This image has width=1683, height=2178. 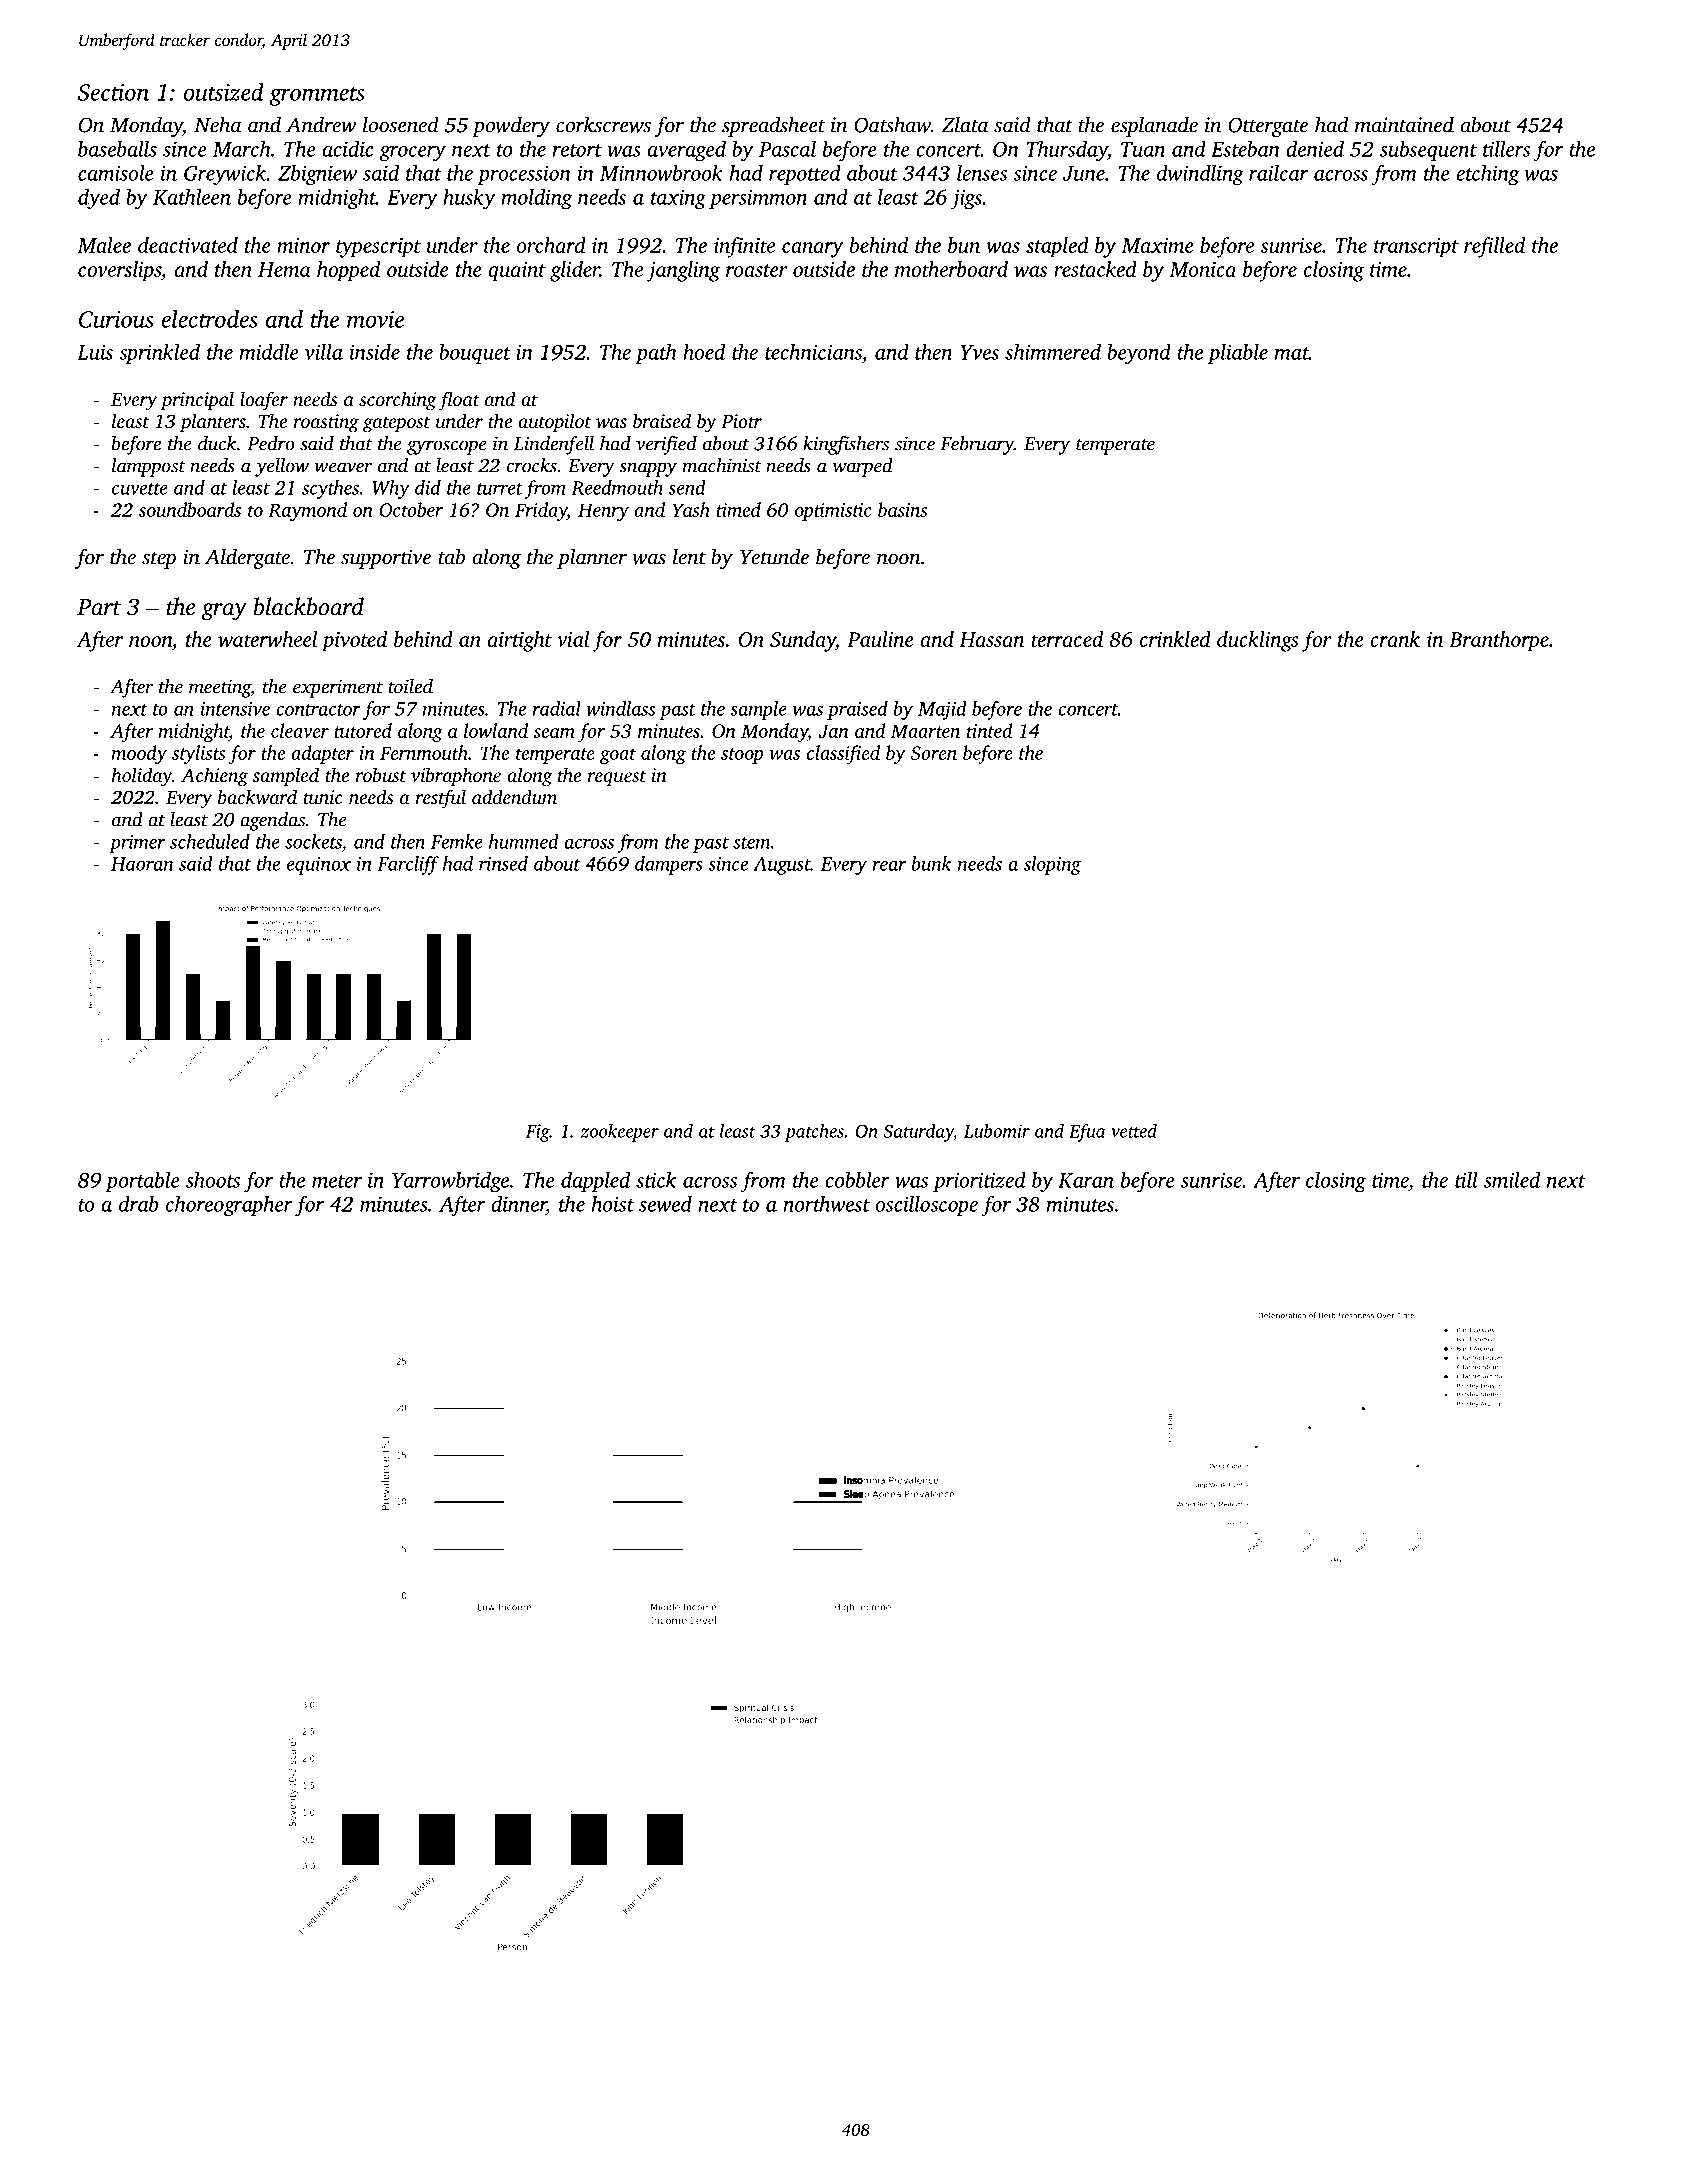 I want to click on patches, so click(x=814, y=1133).
